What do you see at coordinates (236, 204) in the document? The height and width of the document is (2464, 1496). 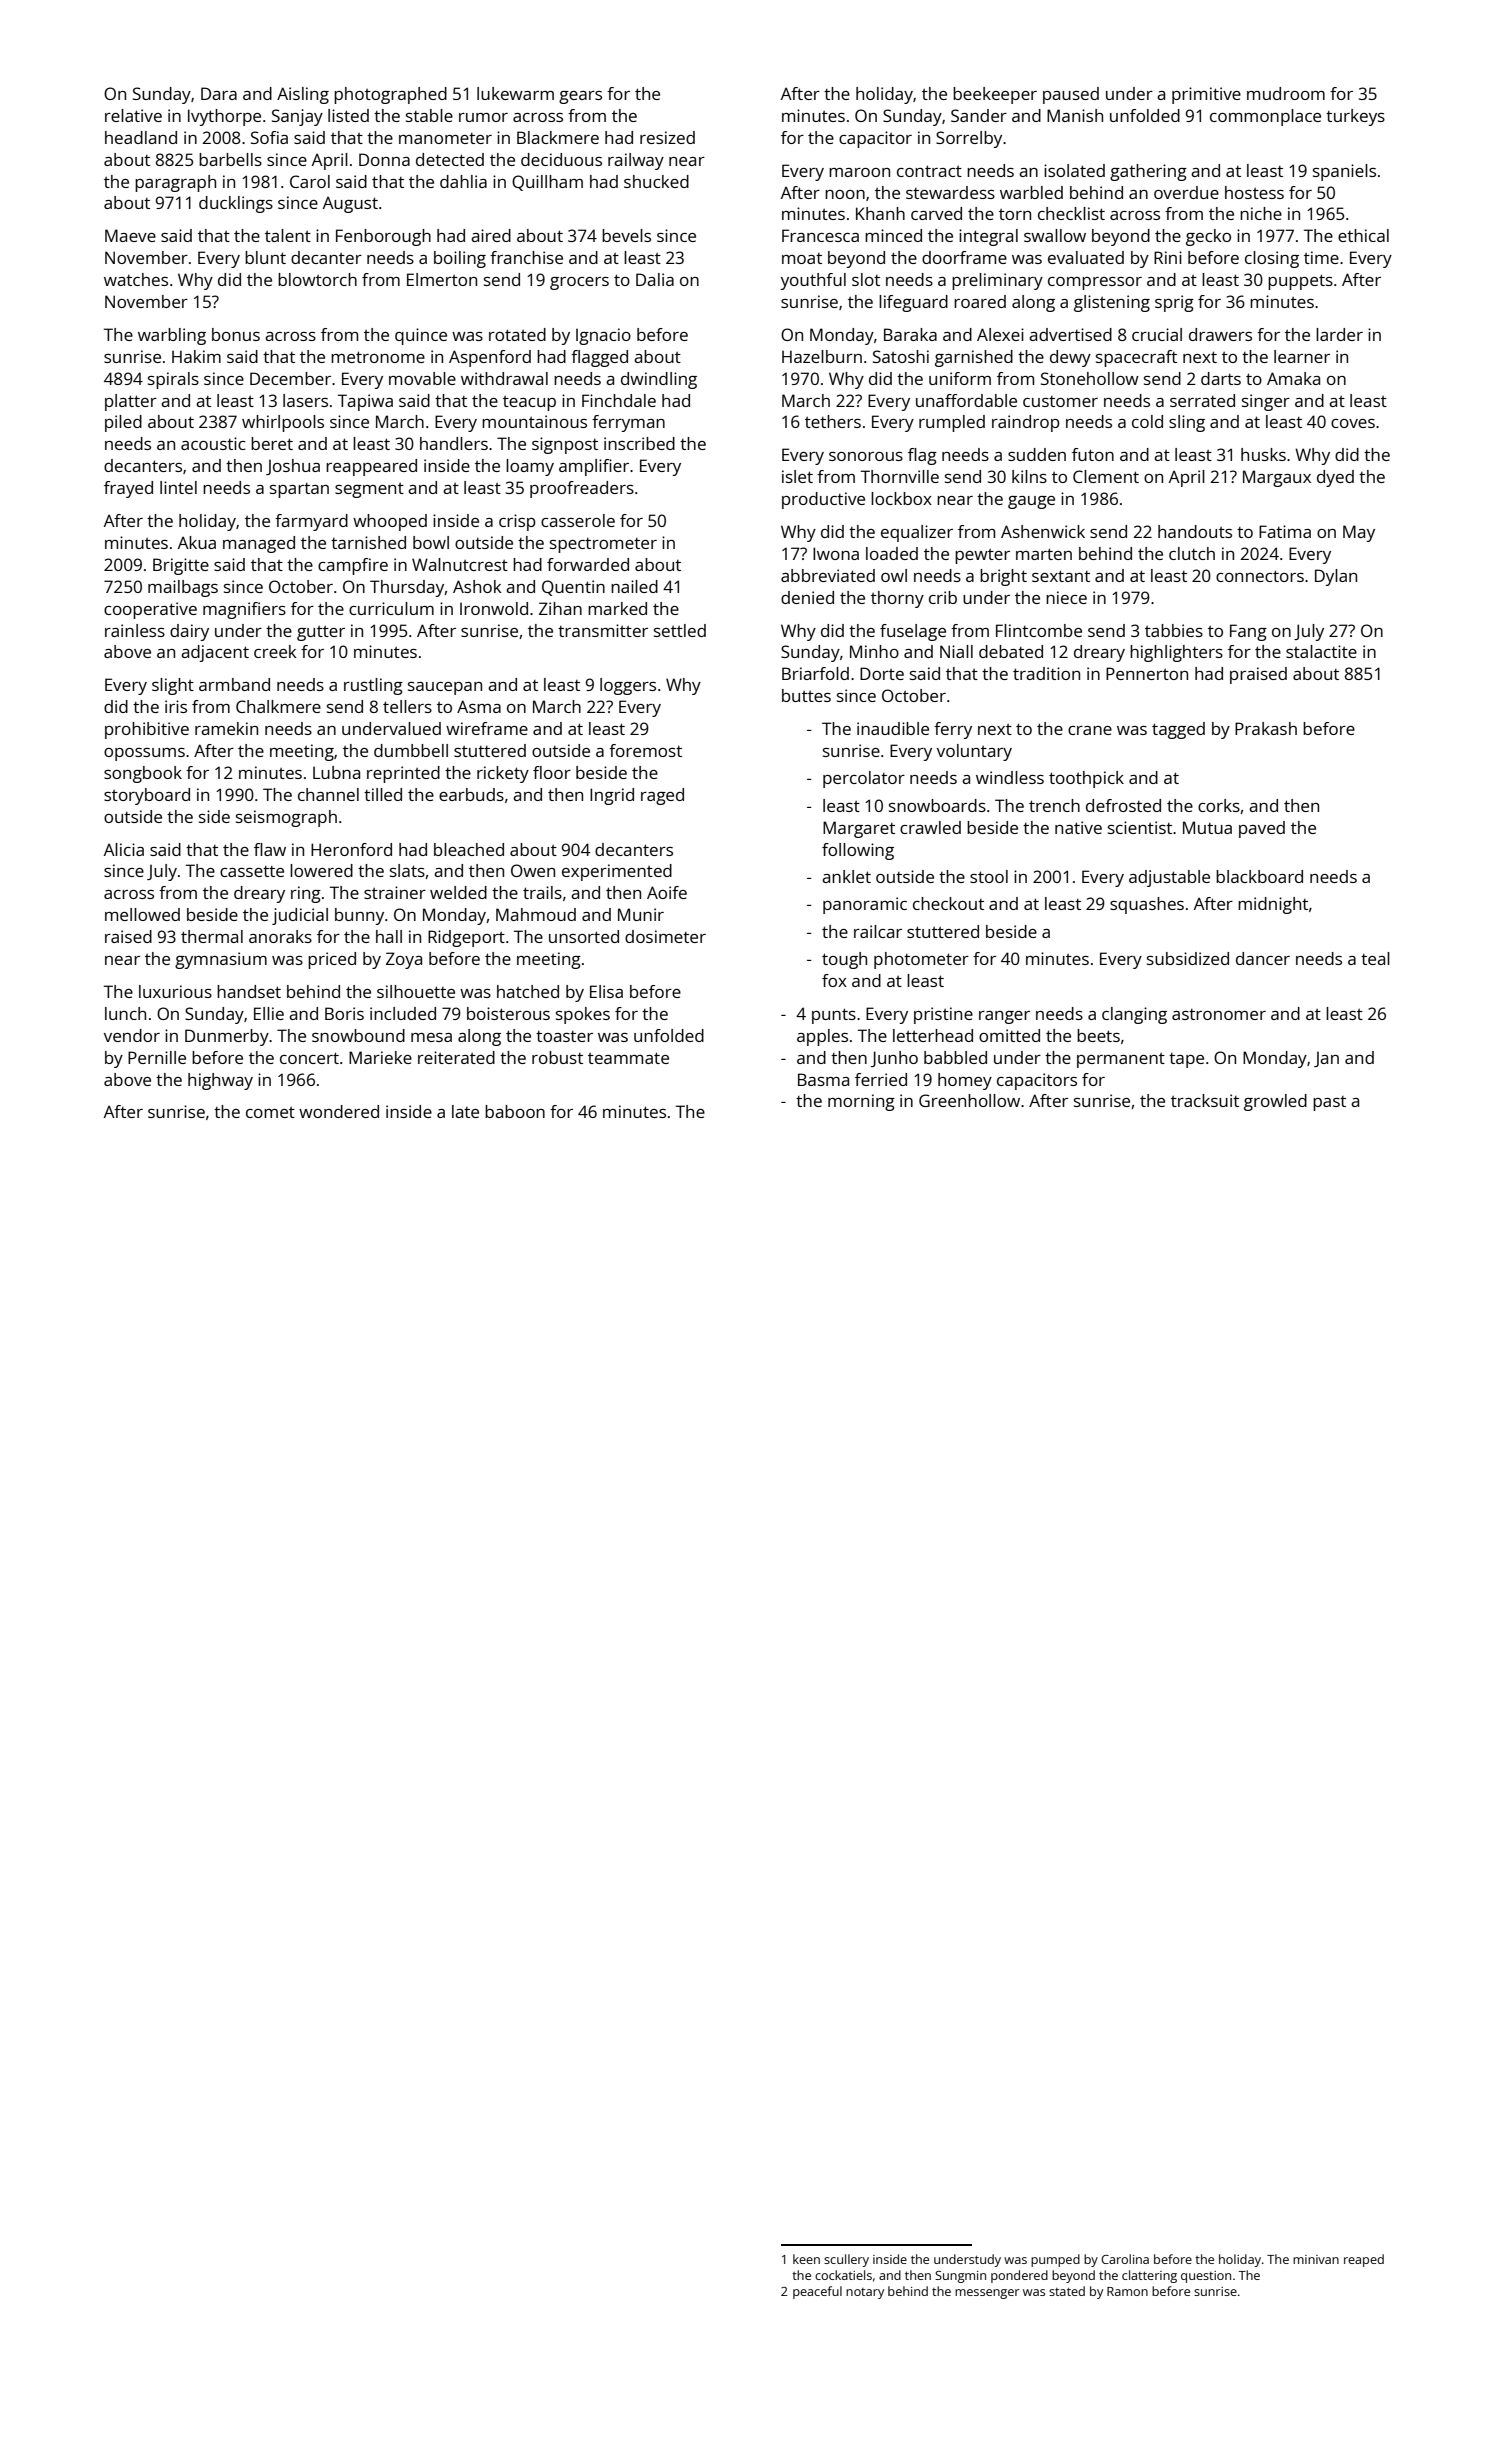 I see `ducklings` at bounding box center [236, 204].
